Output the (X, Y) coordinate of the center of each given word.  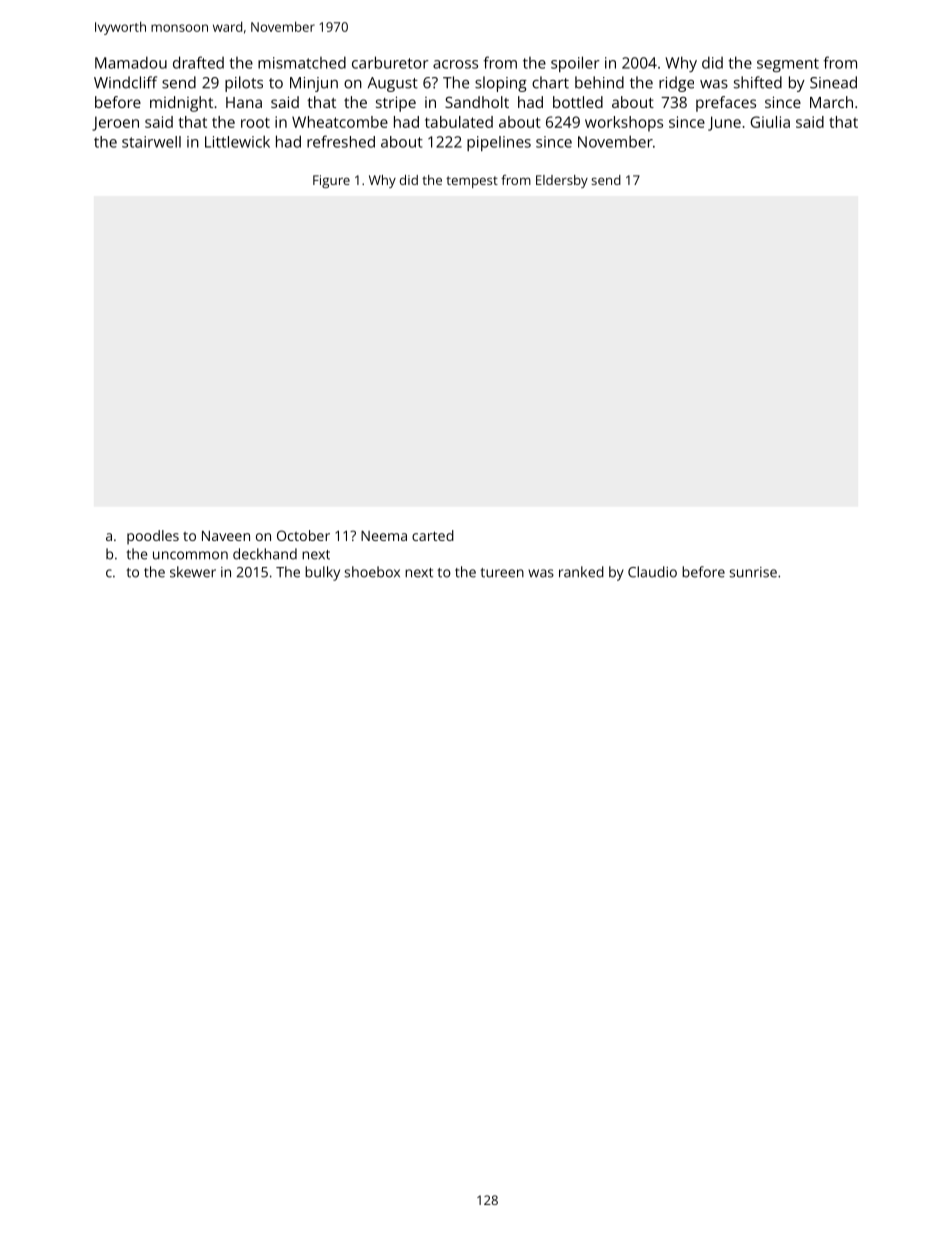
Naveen (226, 536)
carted (433, 535)
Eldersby (562, 181)
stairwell (151, 142)
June (724, 123)
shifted (758, 82)
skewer (193, 572)
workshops (624, 124)
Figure (331, 181)
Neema (384, 536)
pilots (244, 84)
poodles (153, 537)
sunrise (753, 572)
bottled (578, 102)
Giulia (770, 122)
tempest (472, 182)
